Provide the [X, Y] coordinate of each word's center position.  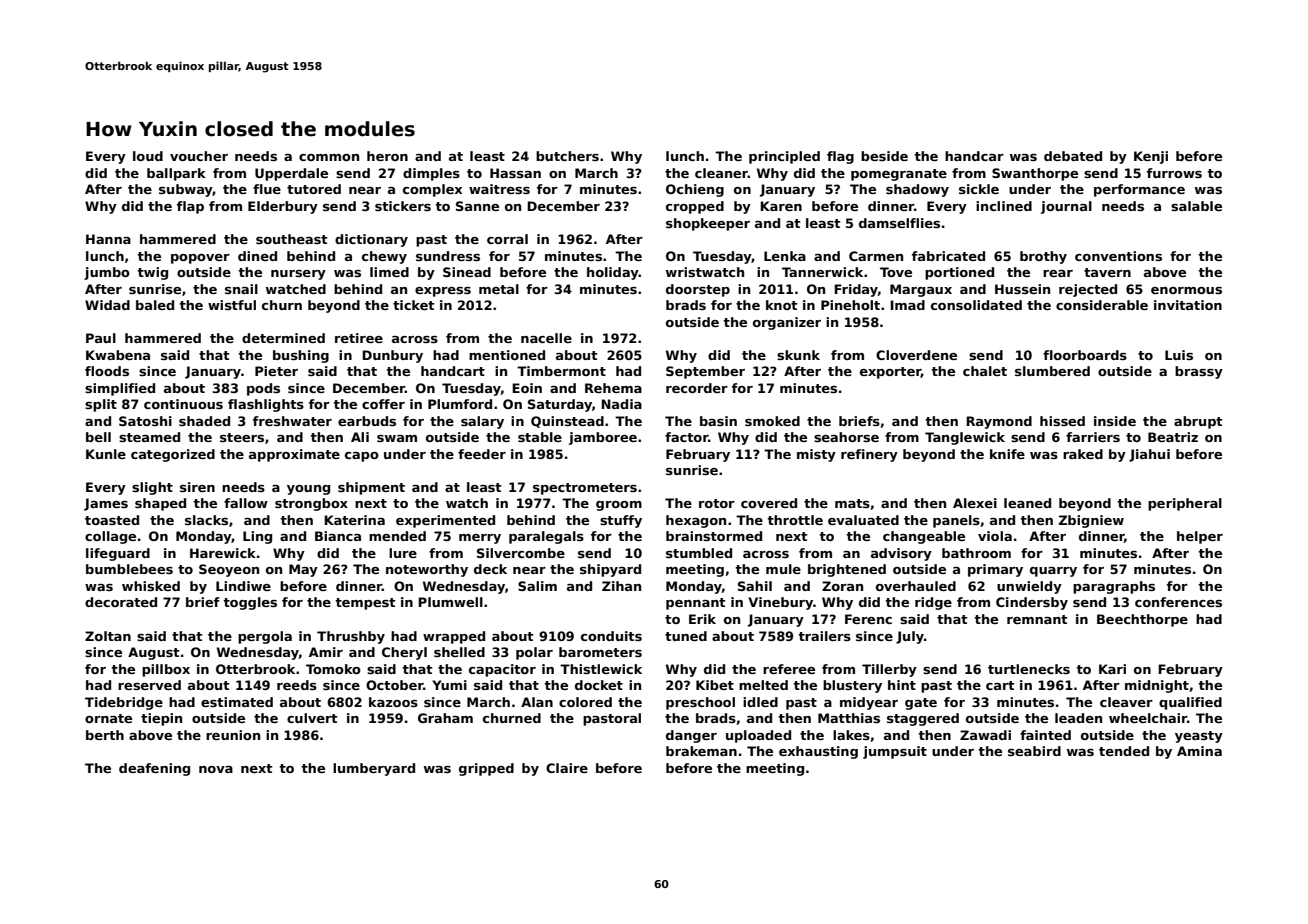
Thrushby [351, 637]
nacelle [546, 338]
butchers [567, 156]
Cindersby [1032, 603]
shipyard [610, 570]
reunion [233, 735]
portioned [959, 273]
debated [1073, 156]
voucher [199, 156]
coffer [383, 404]
